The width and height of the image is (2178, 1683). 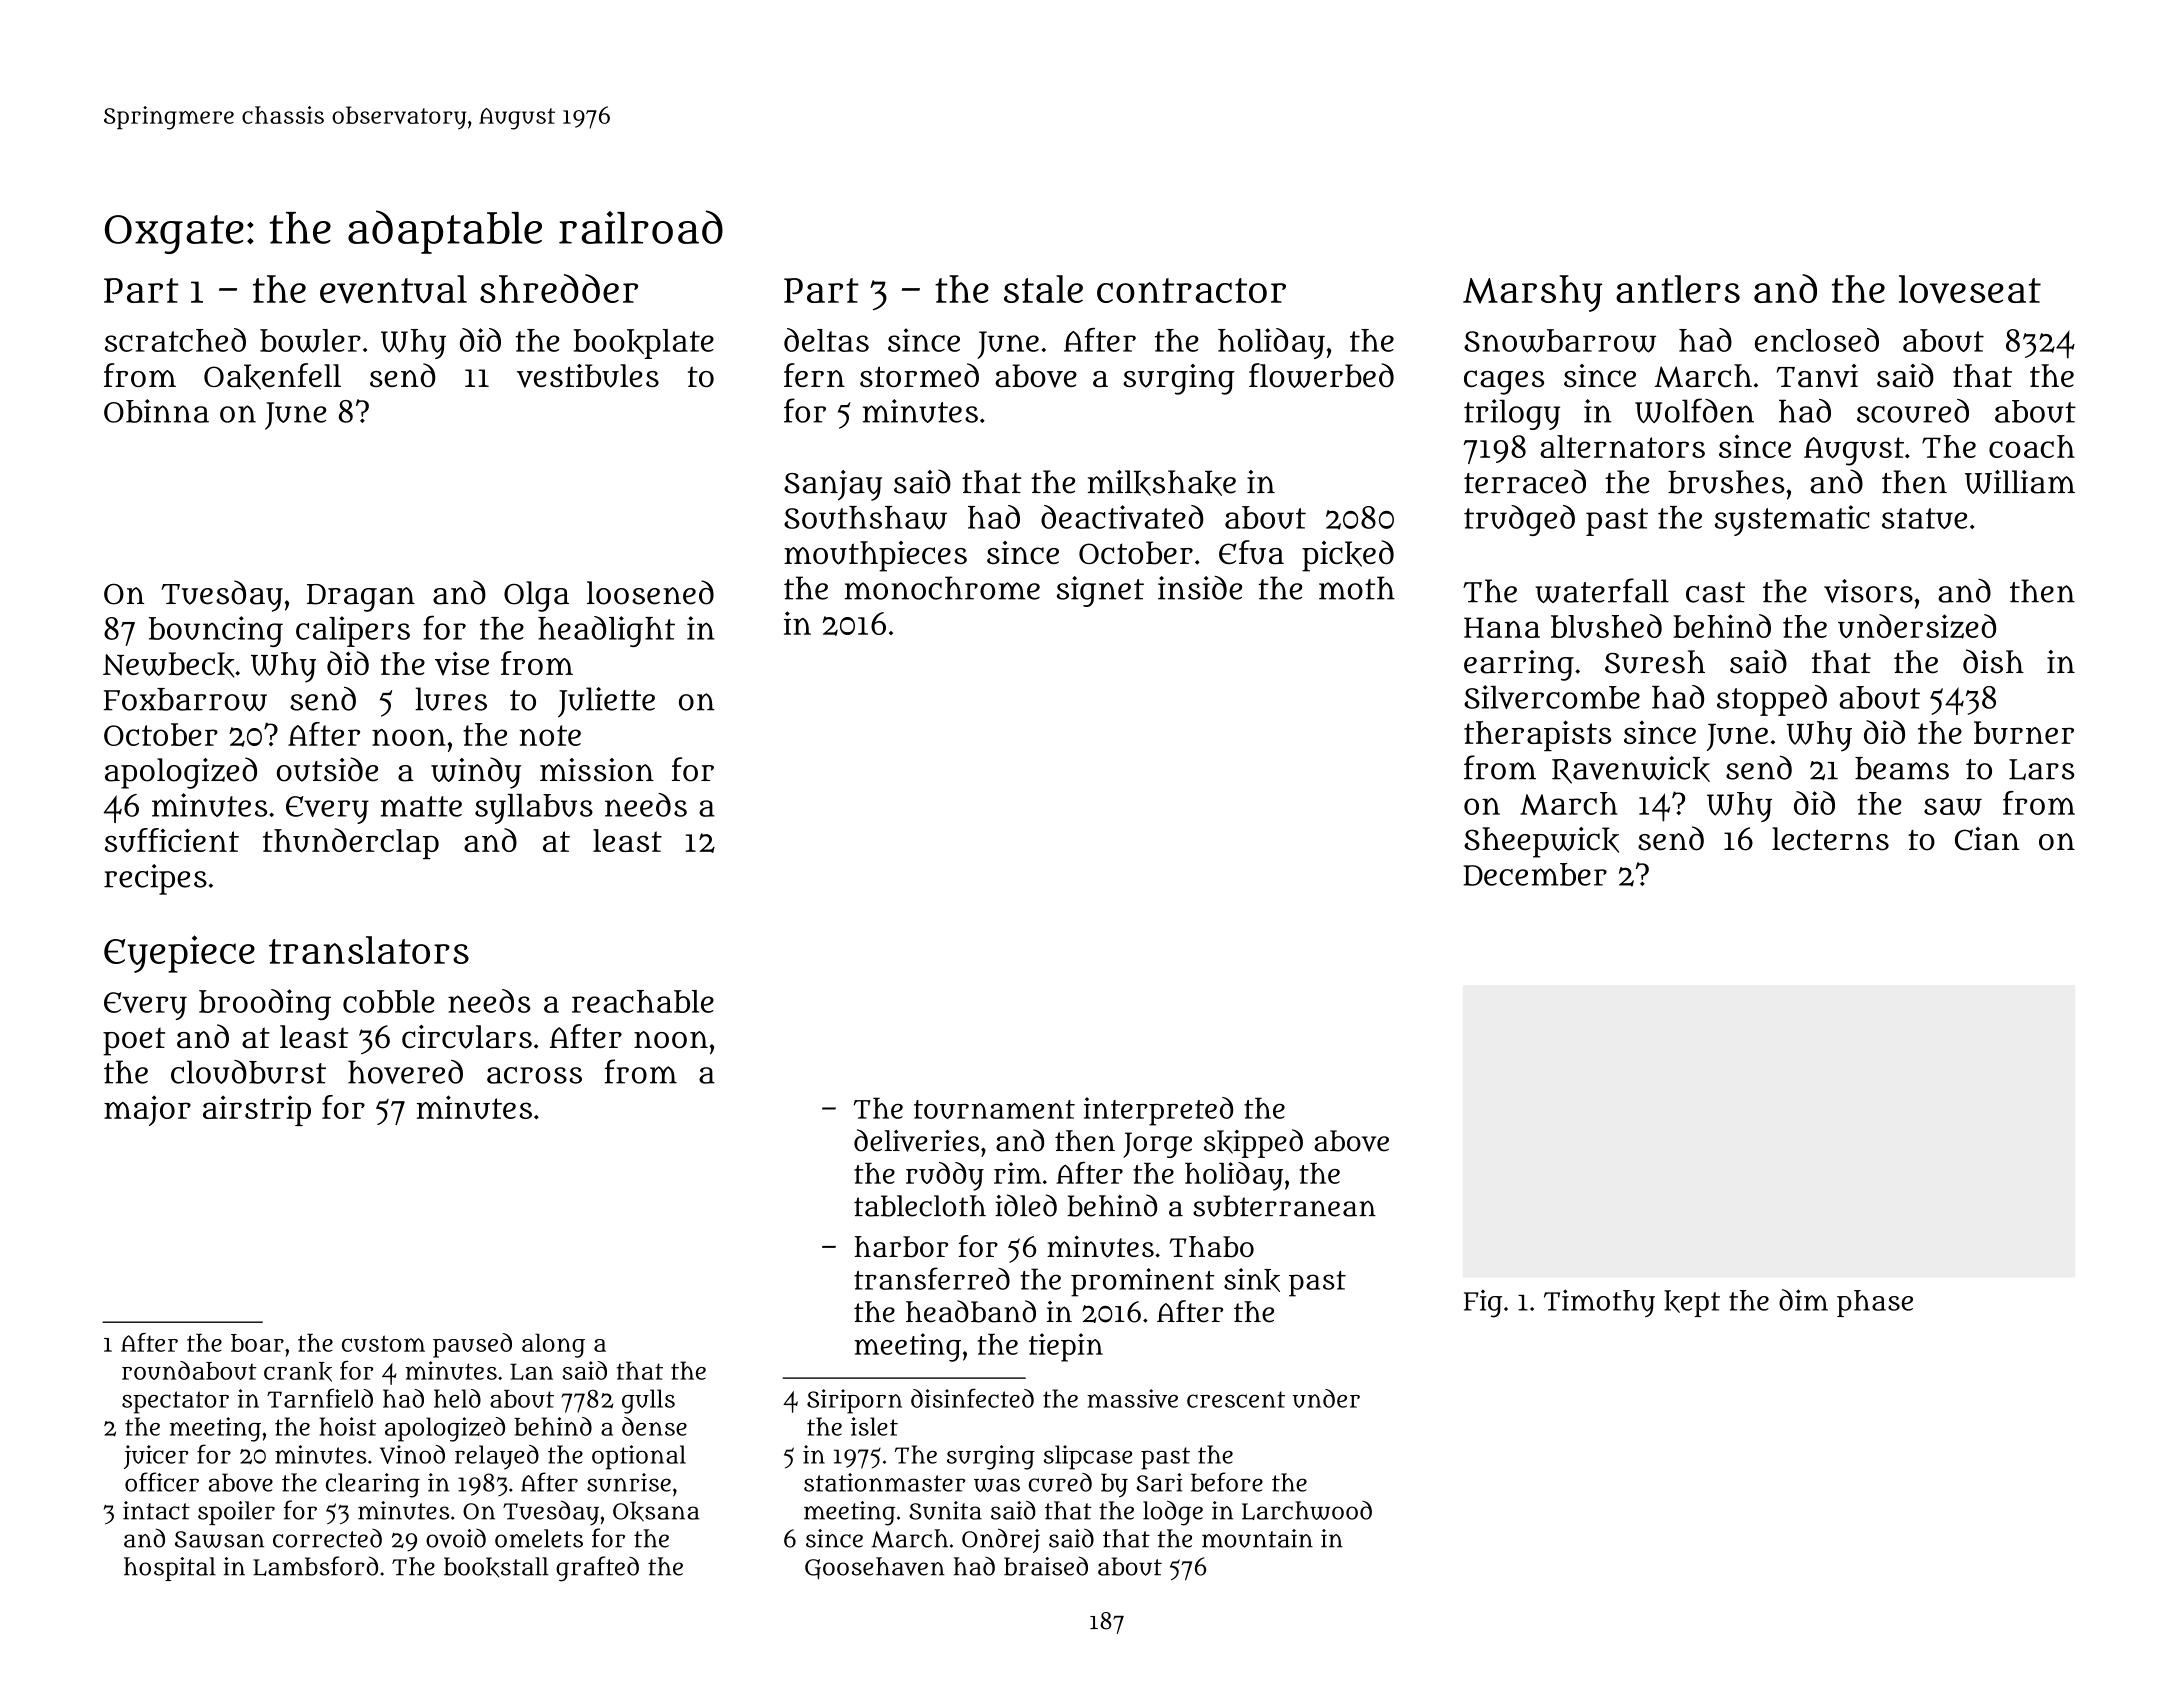 What do you see at coordinates (476, 773) in the image?
I see `windy` at bounding box center [476, 773].
